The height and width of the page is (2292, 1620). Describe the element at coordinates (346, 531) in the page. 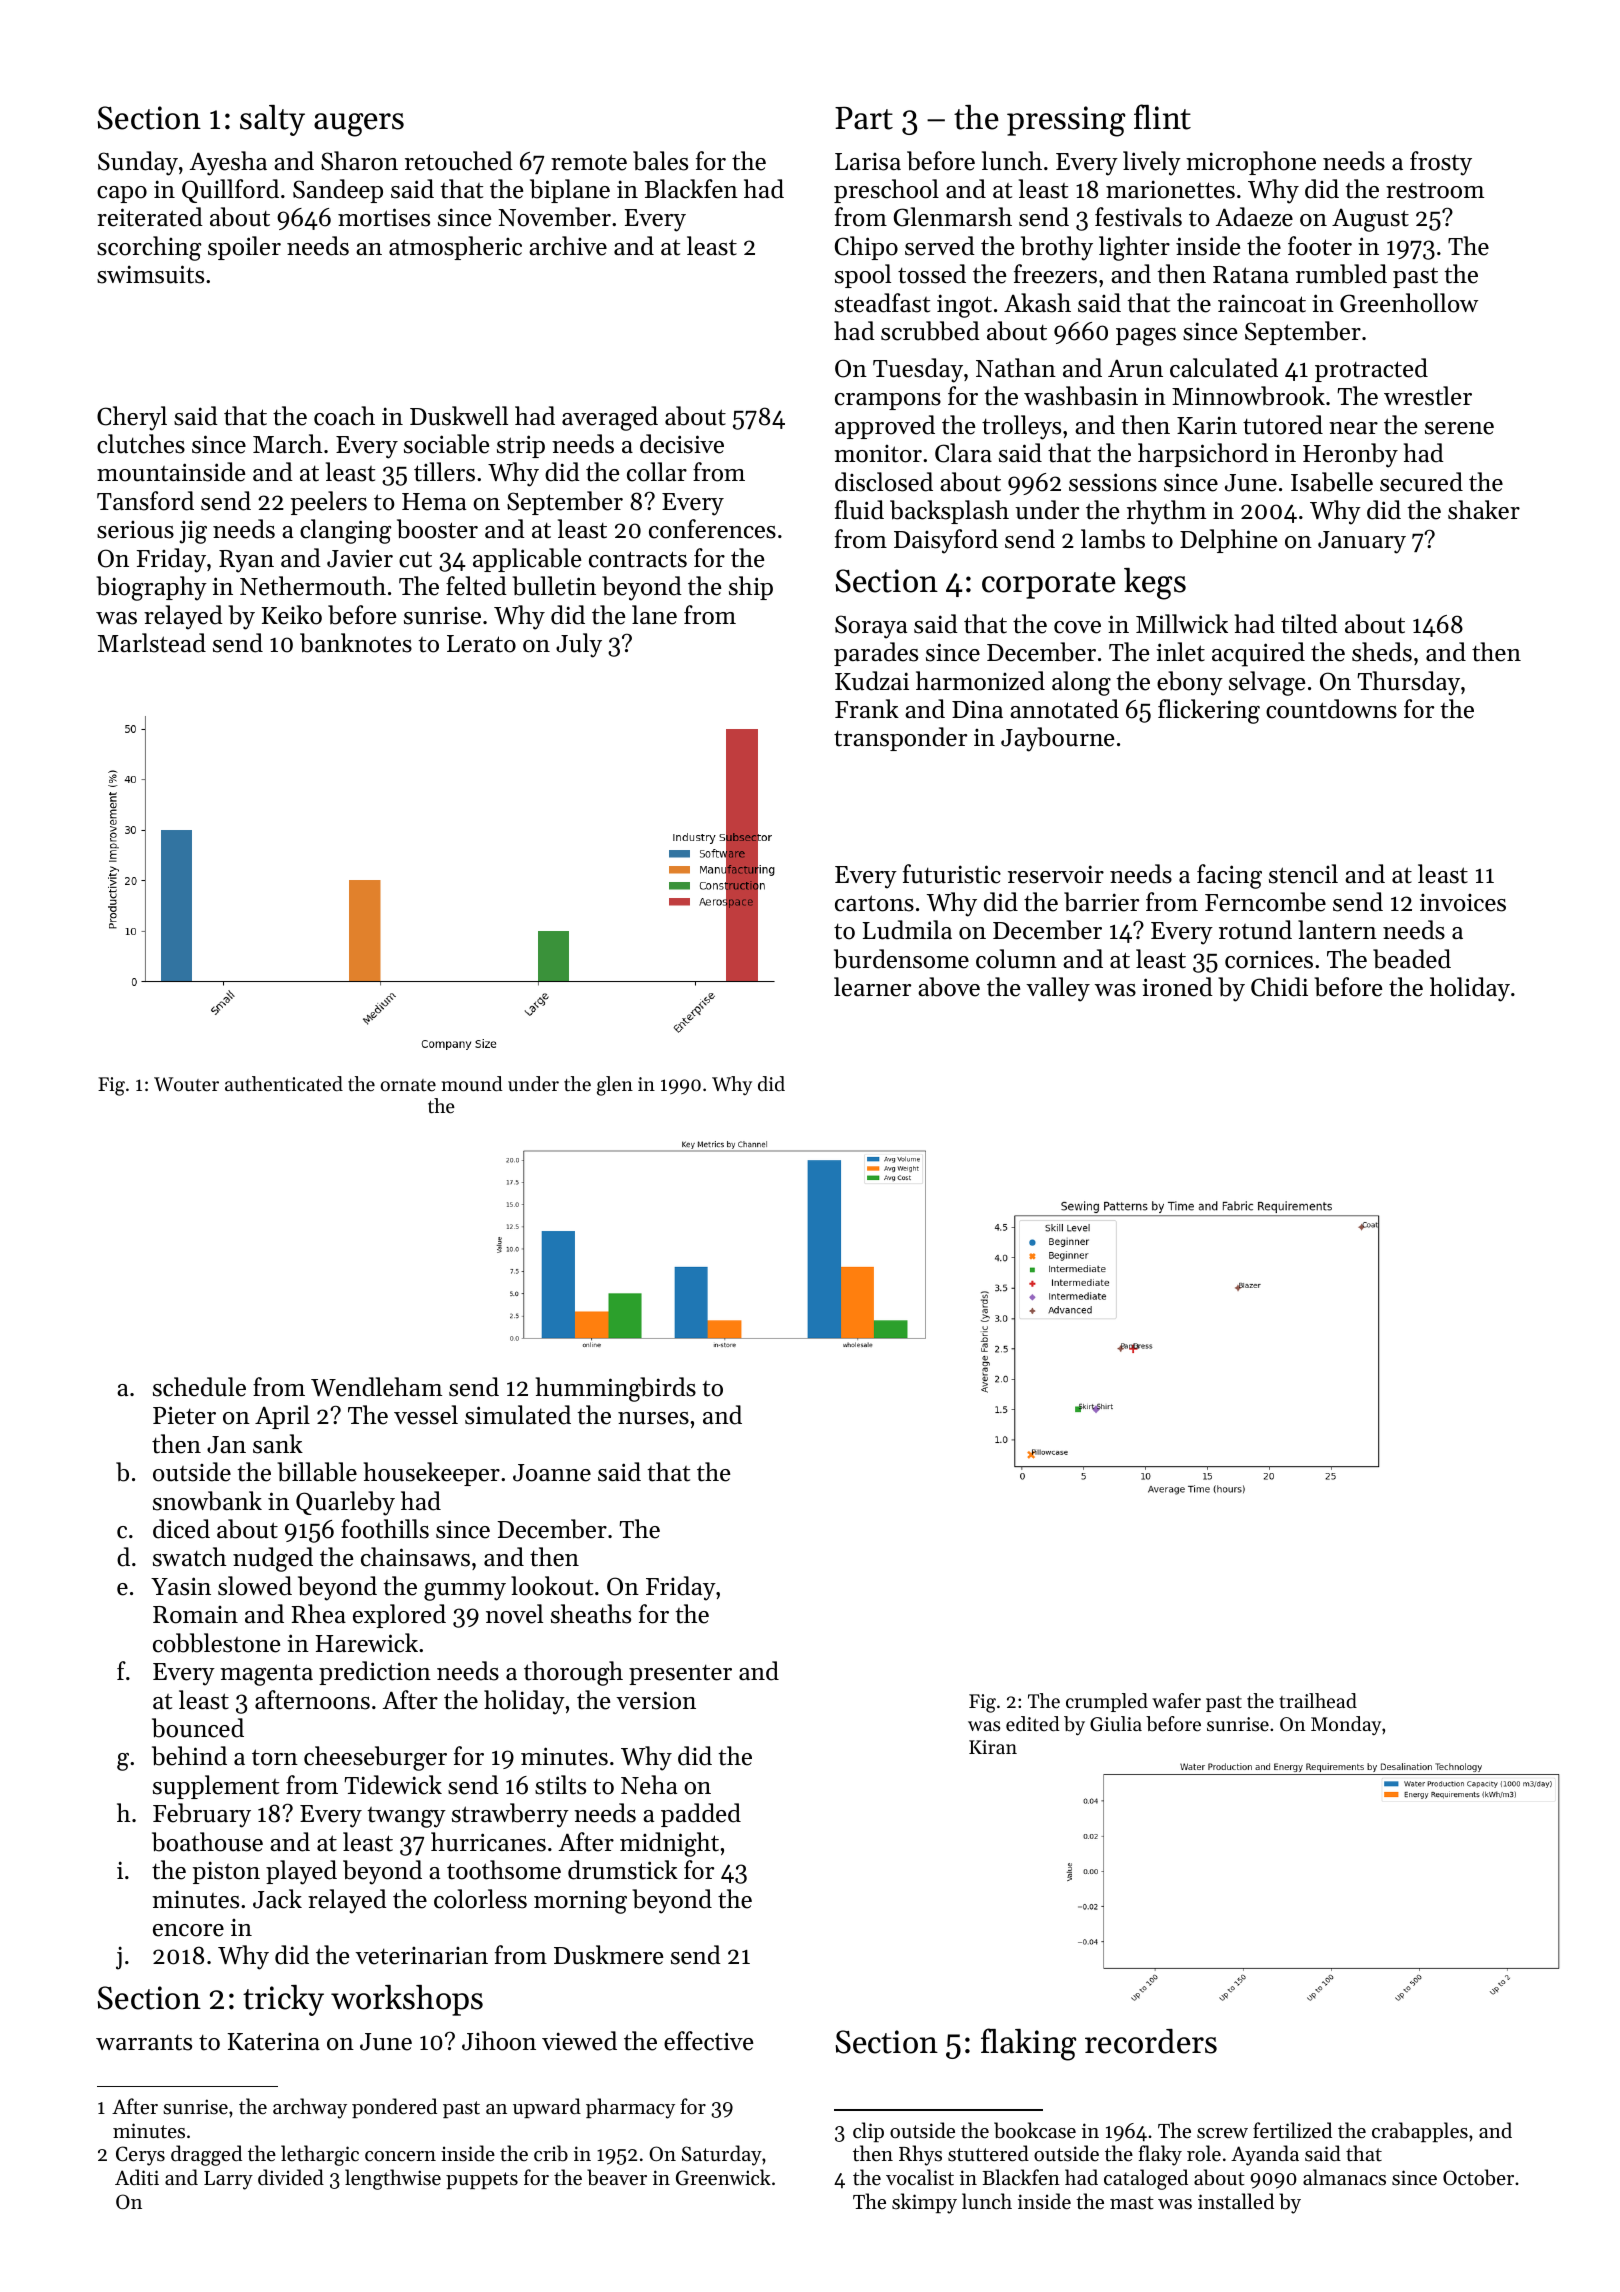

I see `clanging` at that location.
